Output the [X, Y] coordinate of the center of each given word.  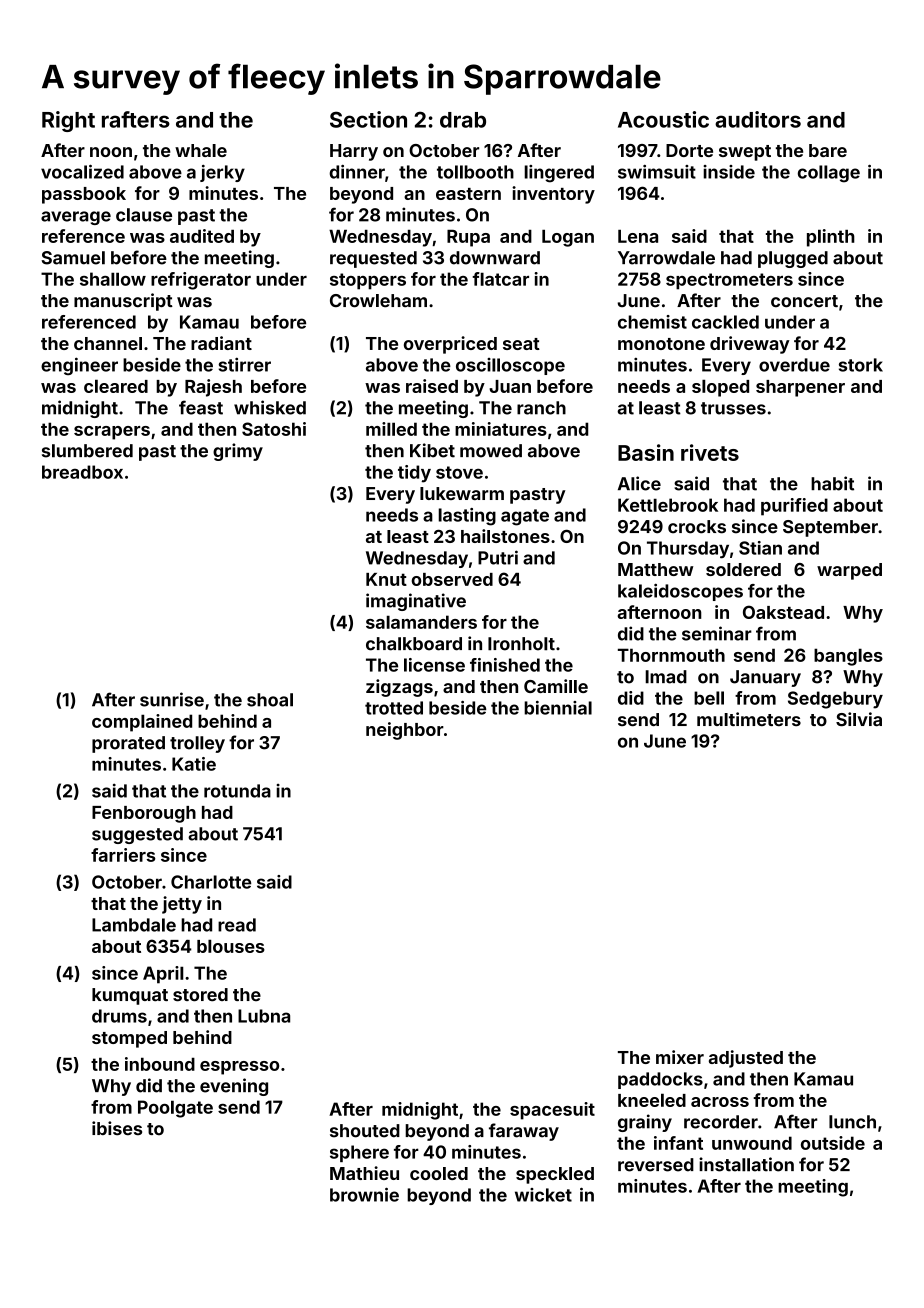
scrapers [112, 433]
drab [463, 120]
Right [68, 121]
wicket [543, 1195]
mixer [680, 1057]
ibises [117, 1128]
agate [525, 517]
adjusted [746, 1059]
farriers [123, 855]
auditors [758, 119]
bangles [848, 657]
